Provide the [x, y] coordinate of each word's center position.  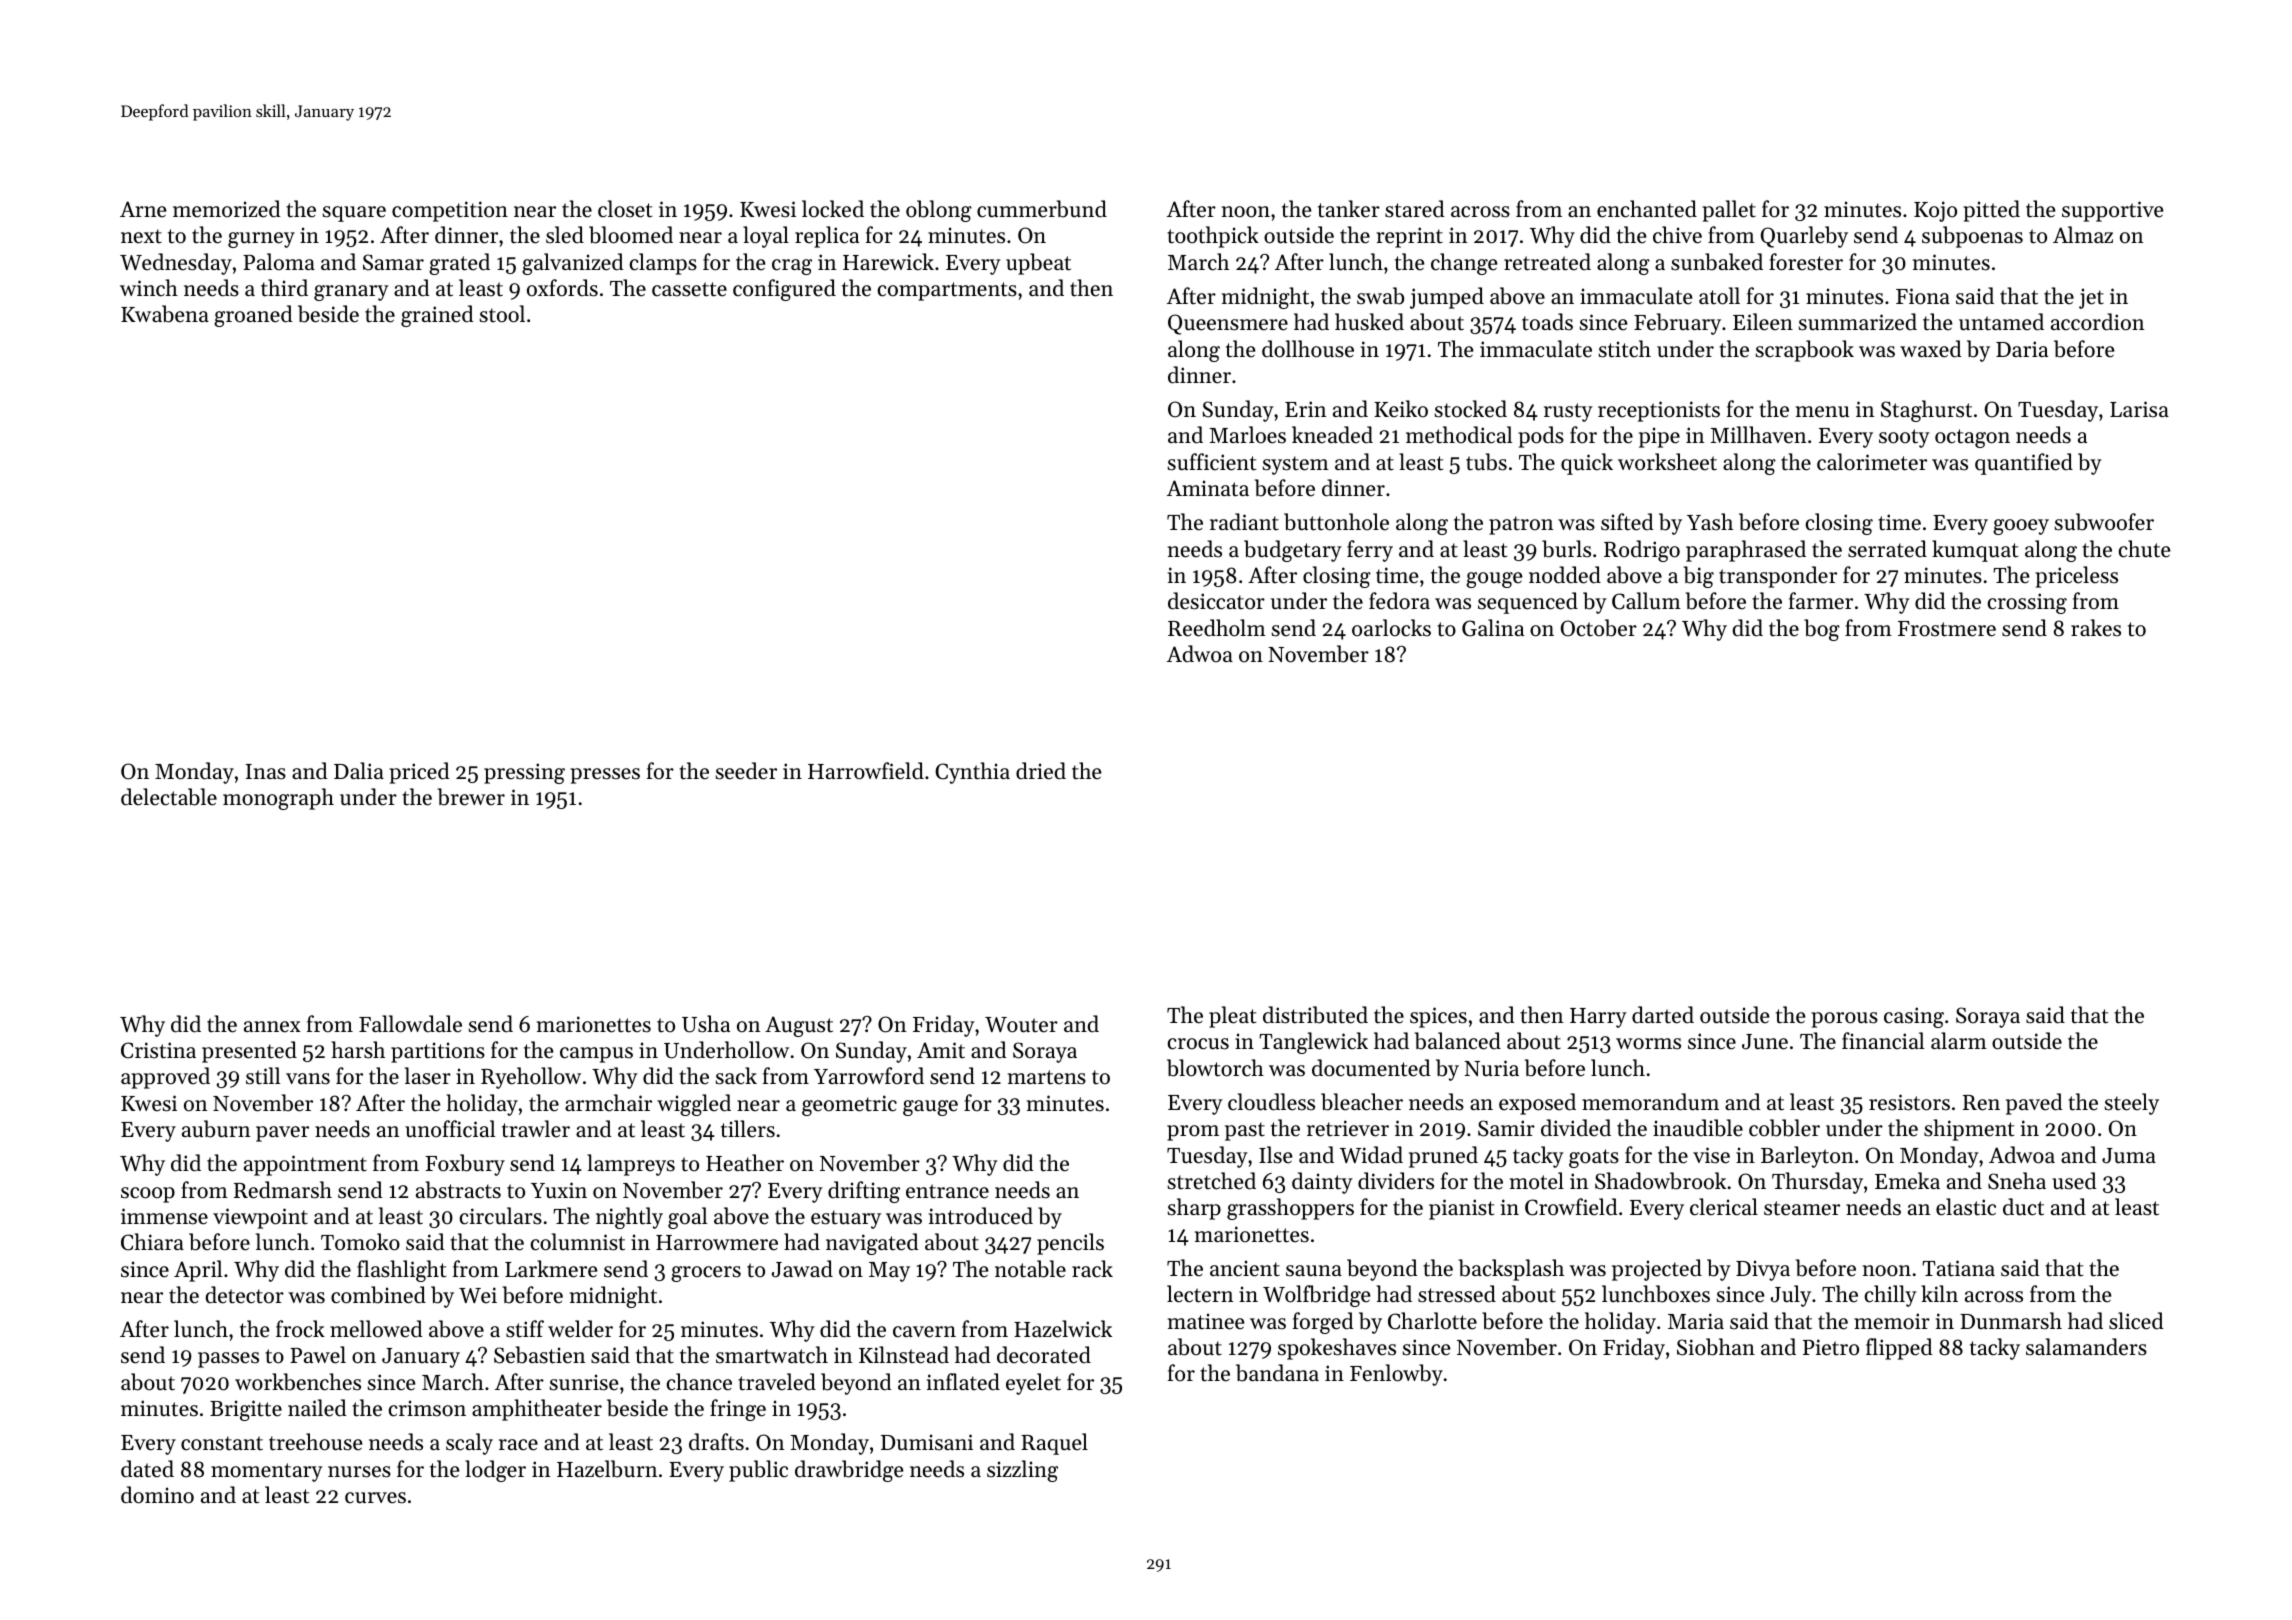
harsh [358, 1050]
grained [437, 316]
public [758, 1471]
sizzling [1022, 1471]
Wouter [1021, 1025]
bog [1822, 630]
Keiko [1401, 409]
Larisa [2139, 409]
